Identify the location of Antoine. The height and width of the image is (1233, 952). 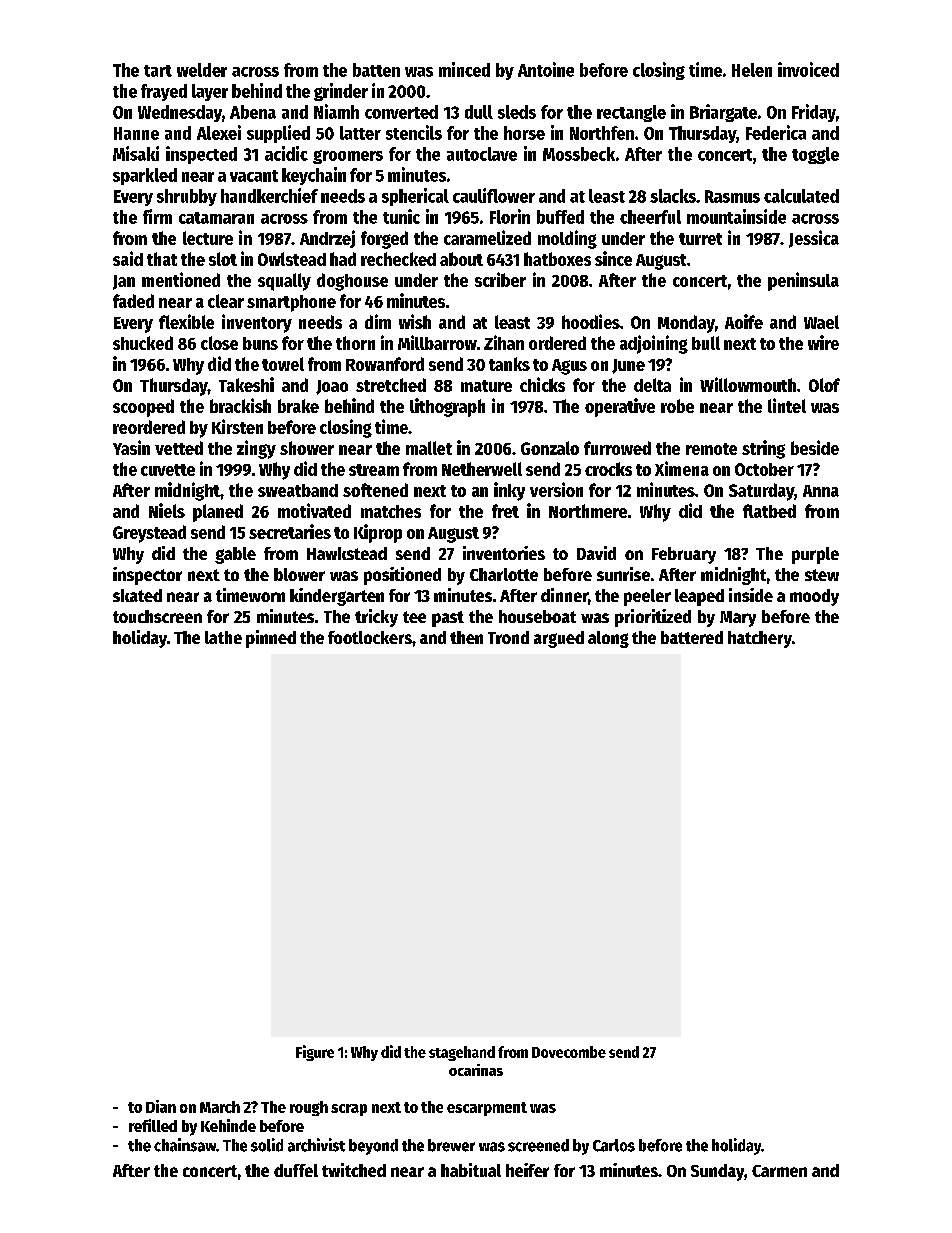
(546, 69).
